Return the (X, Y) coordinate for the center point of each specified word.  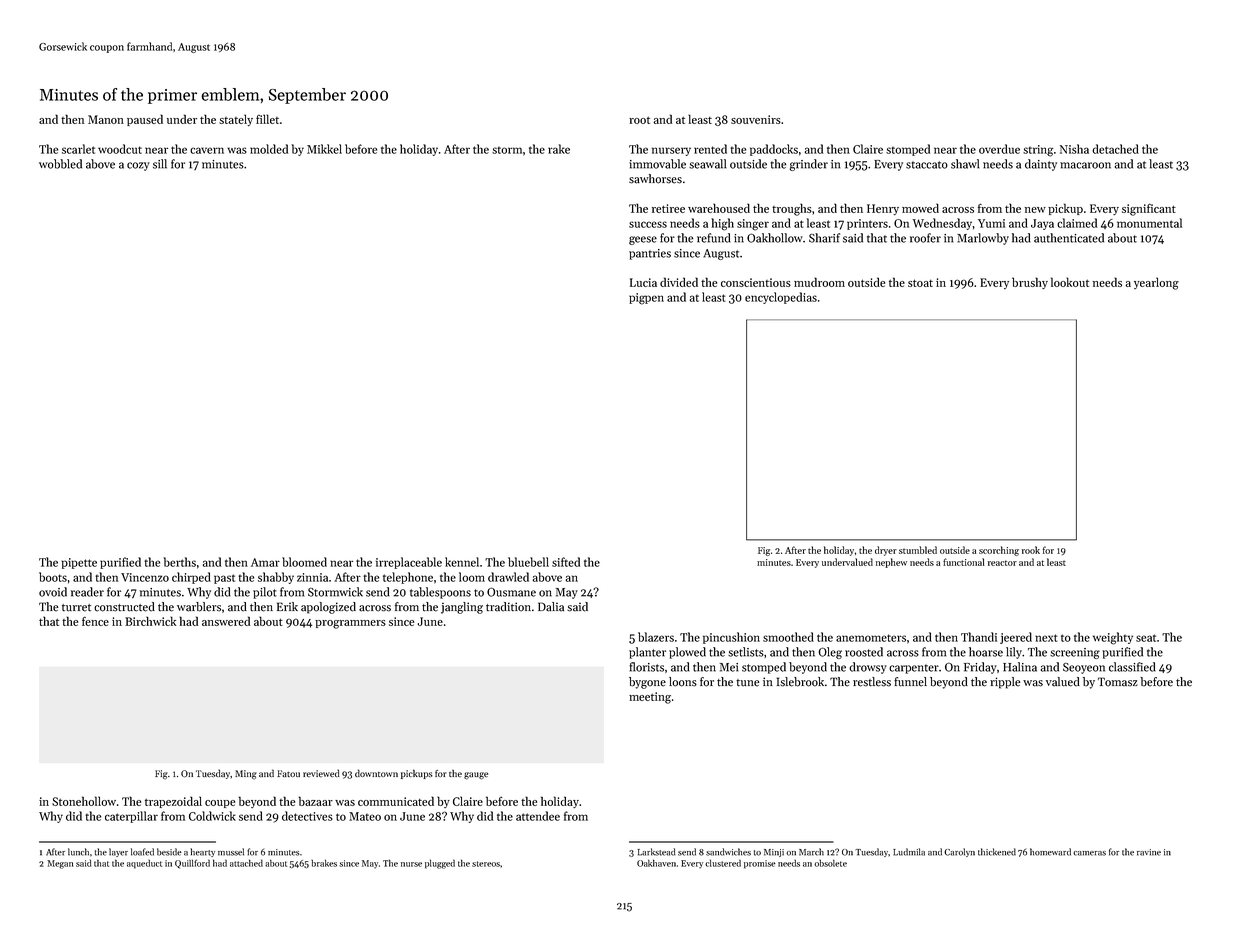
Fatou (288, 773)
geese (643, 240)
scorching (999, 551)
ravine (1149, 852)
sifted (566, 562)
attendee (538, 816)
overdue (999, 149)
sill (160, 164)
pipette (79, 563)
